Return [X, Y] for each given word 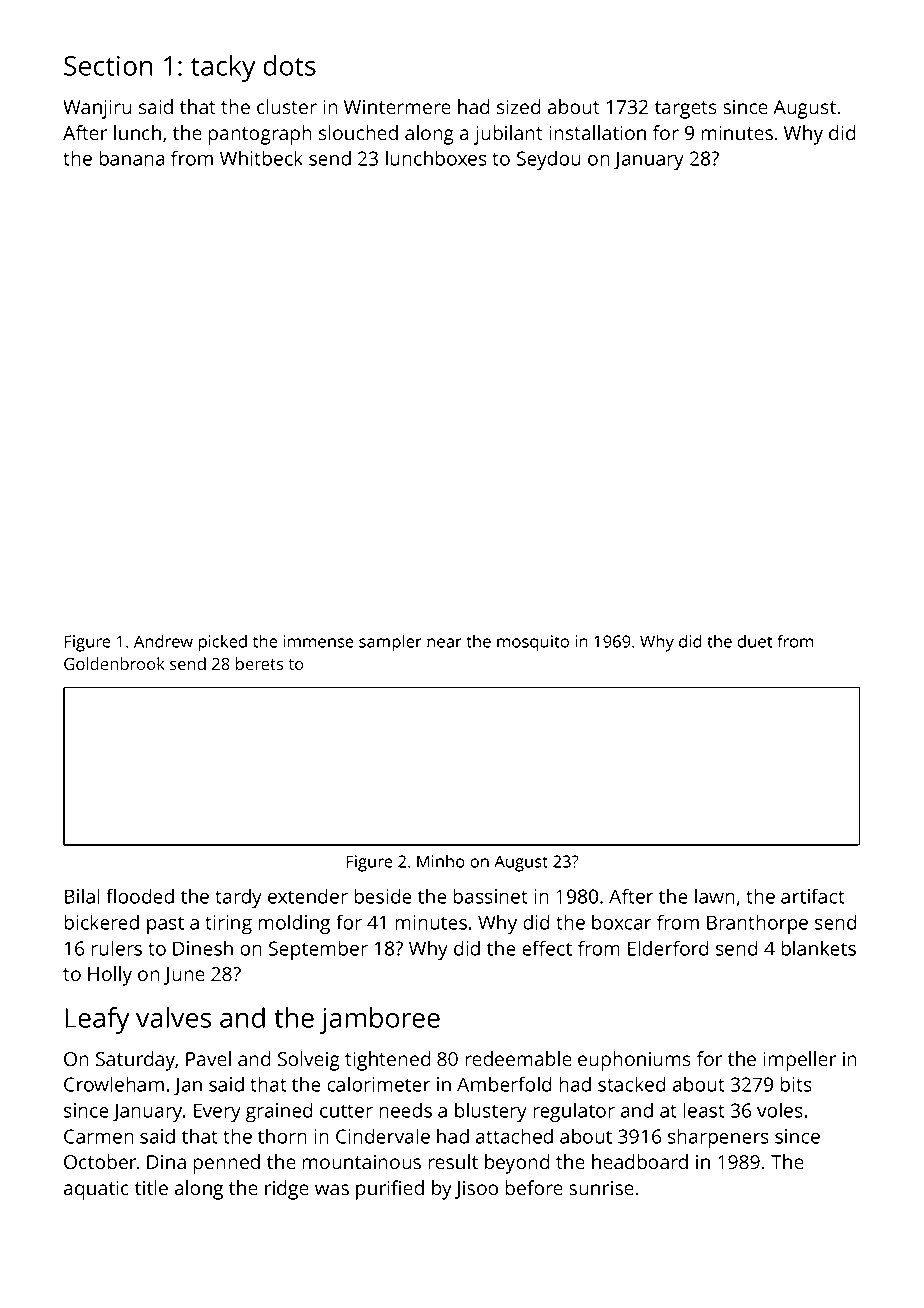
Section [108, 66]
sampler [390, 643]
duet [755, 641]
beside [383, 896]
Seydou [549, 160]
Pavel [208, 1058]
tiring [228, 924]
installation [597, 132]
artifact [813, 896]
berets [259, 663]
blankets [818, 948]
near [444, 643]
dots [289, 65]
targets [686, 110]
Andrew [163, 641]
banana [132, 158]
